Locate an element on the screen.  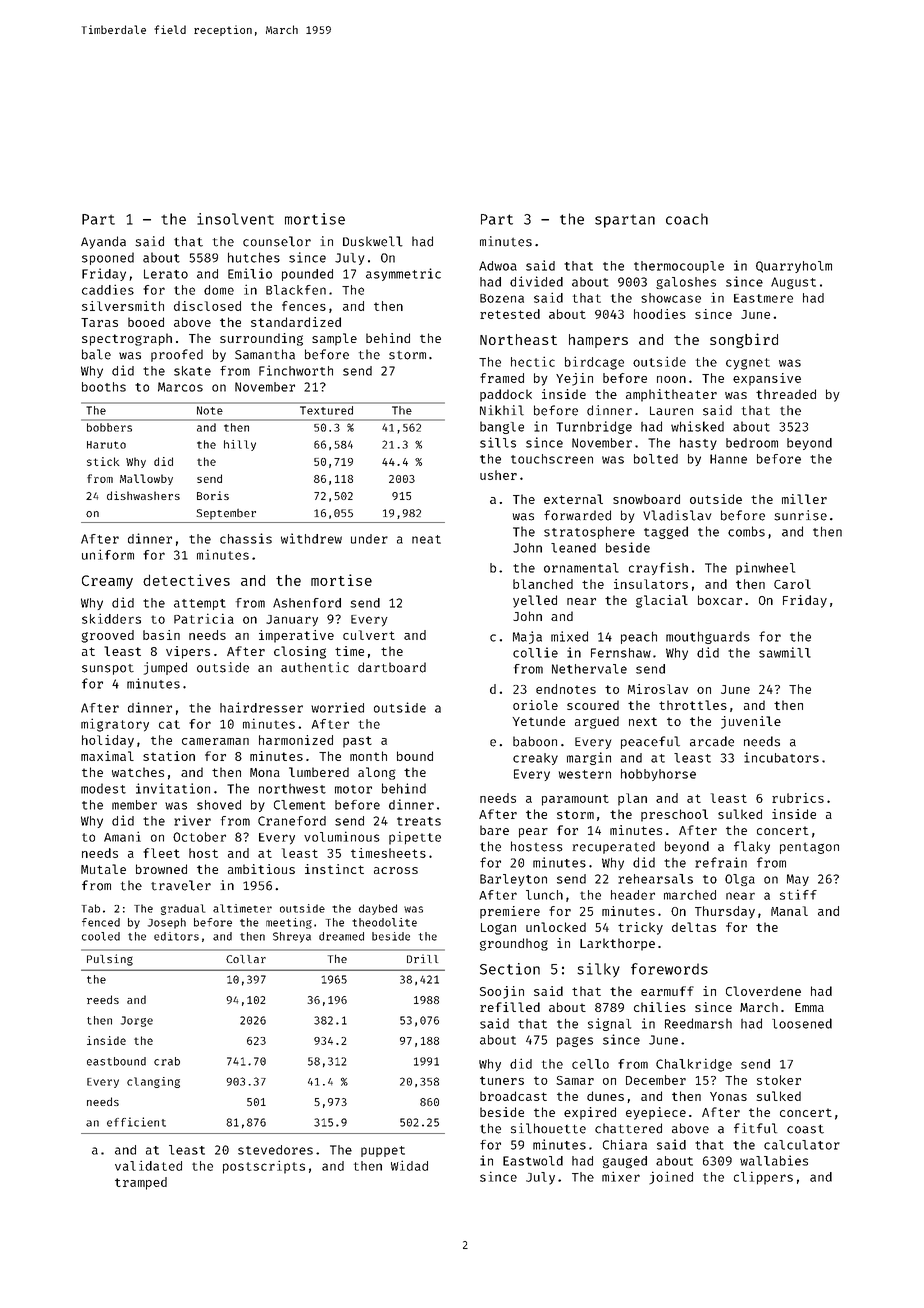
puppet is located at coordinates (383, 1151).
